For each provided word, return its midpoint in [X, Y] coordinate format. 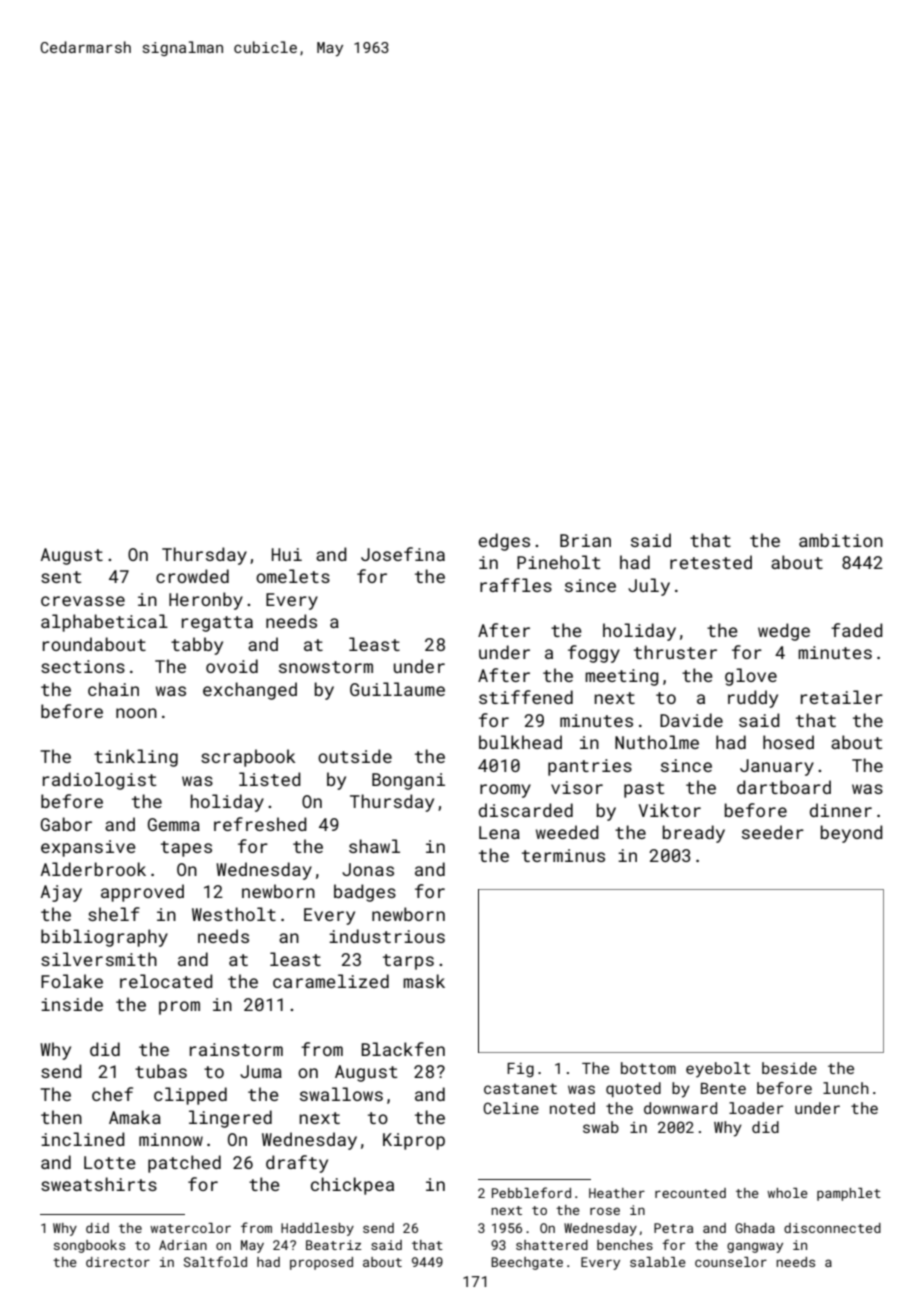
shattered [552, 1245]
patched [184, 1164]
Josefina [403, 554]
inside [72, 1004]
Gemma [174, 824]
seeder [773, 832]
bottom [648, 1068]
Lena [499, 832]
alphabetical [104, 623]
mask [424, 981]
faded [857, 630]
